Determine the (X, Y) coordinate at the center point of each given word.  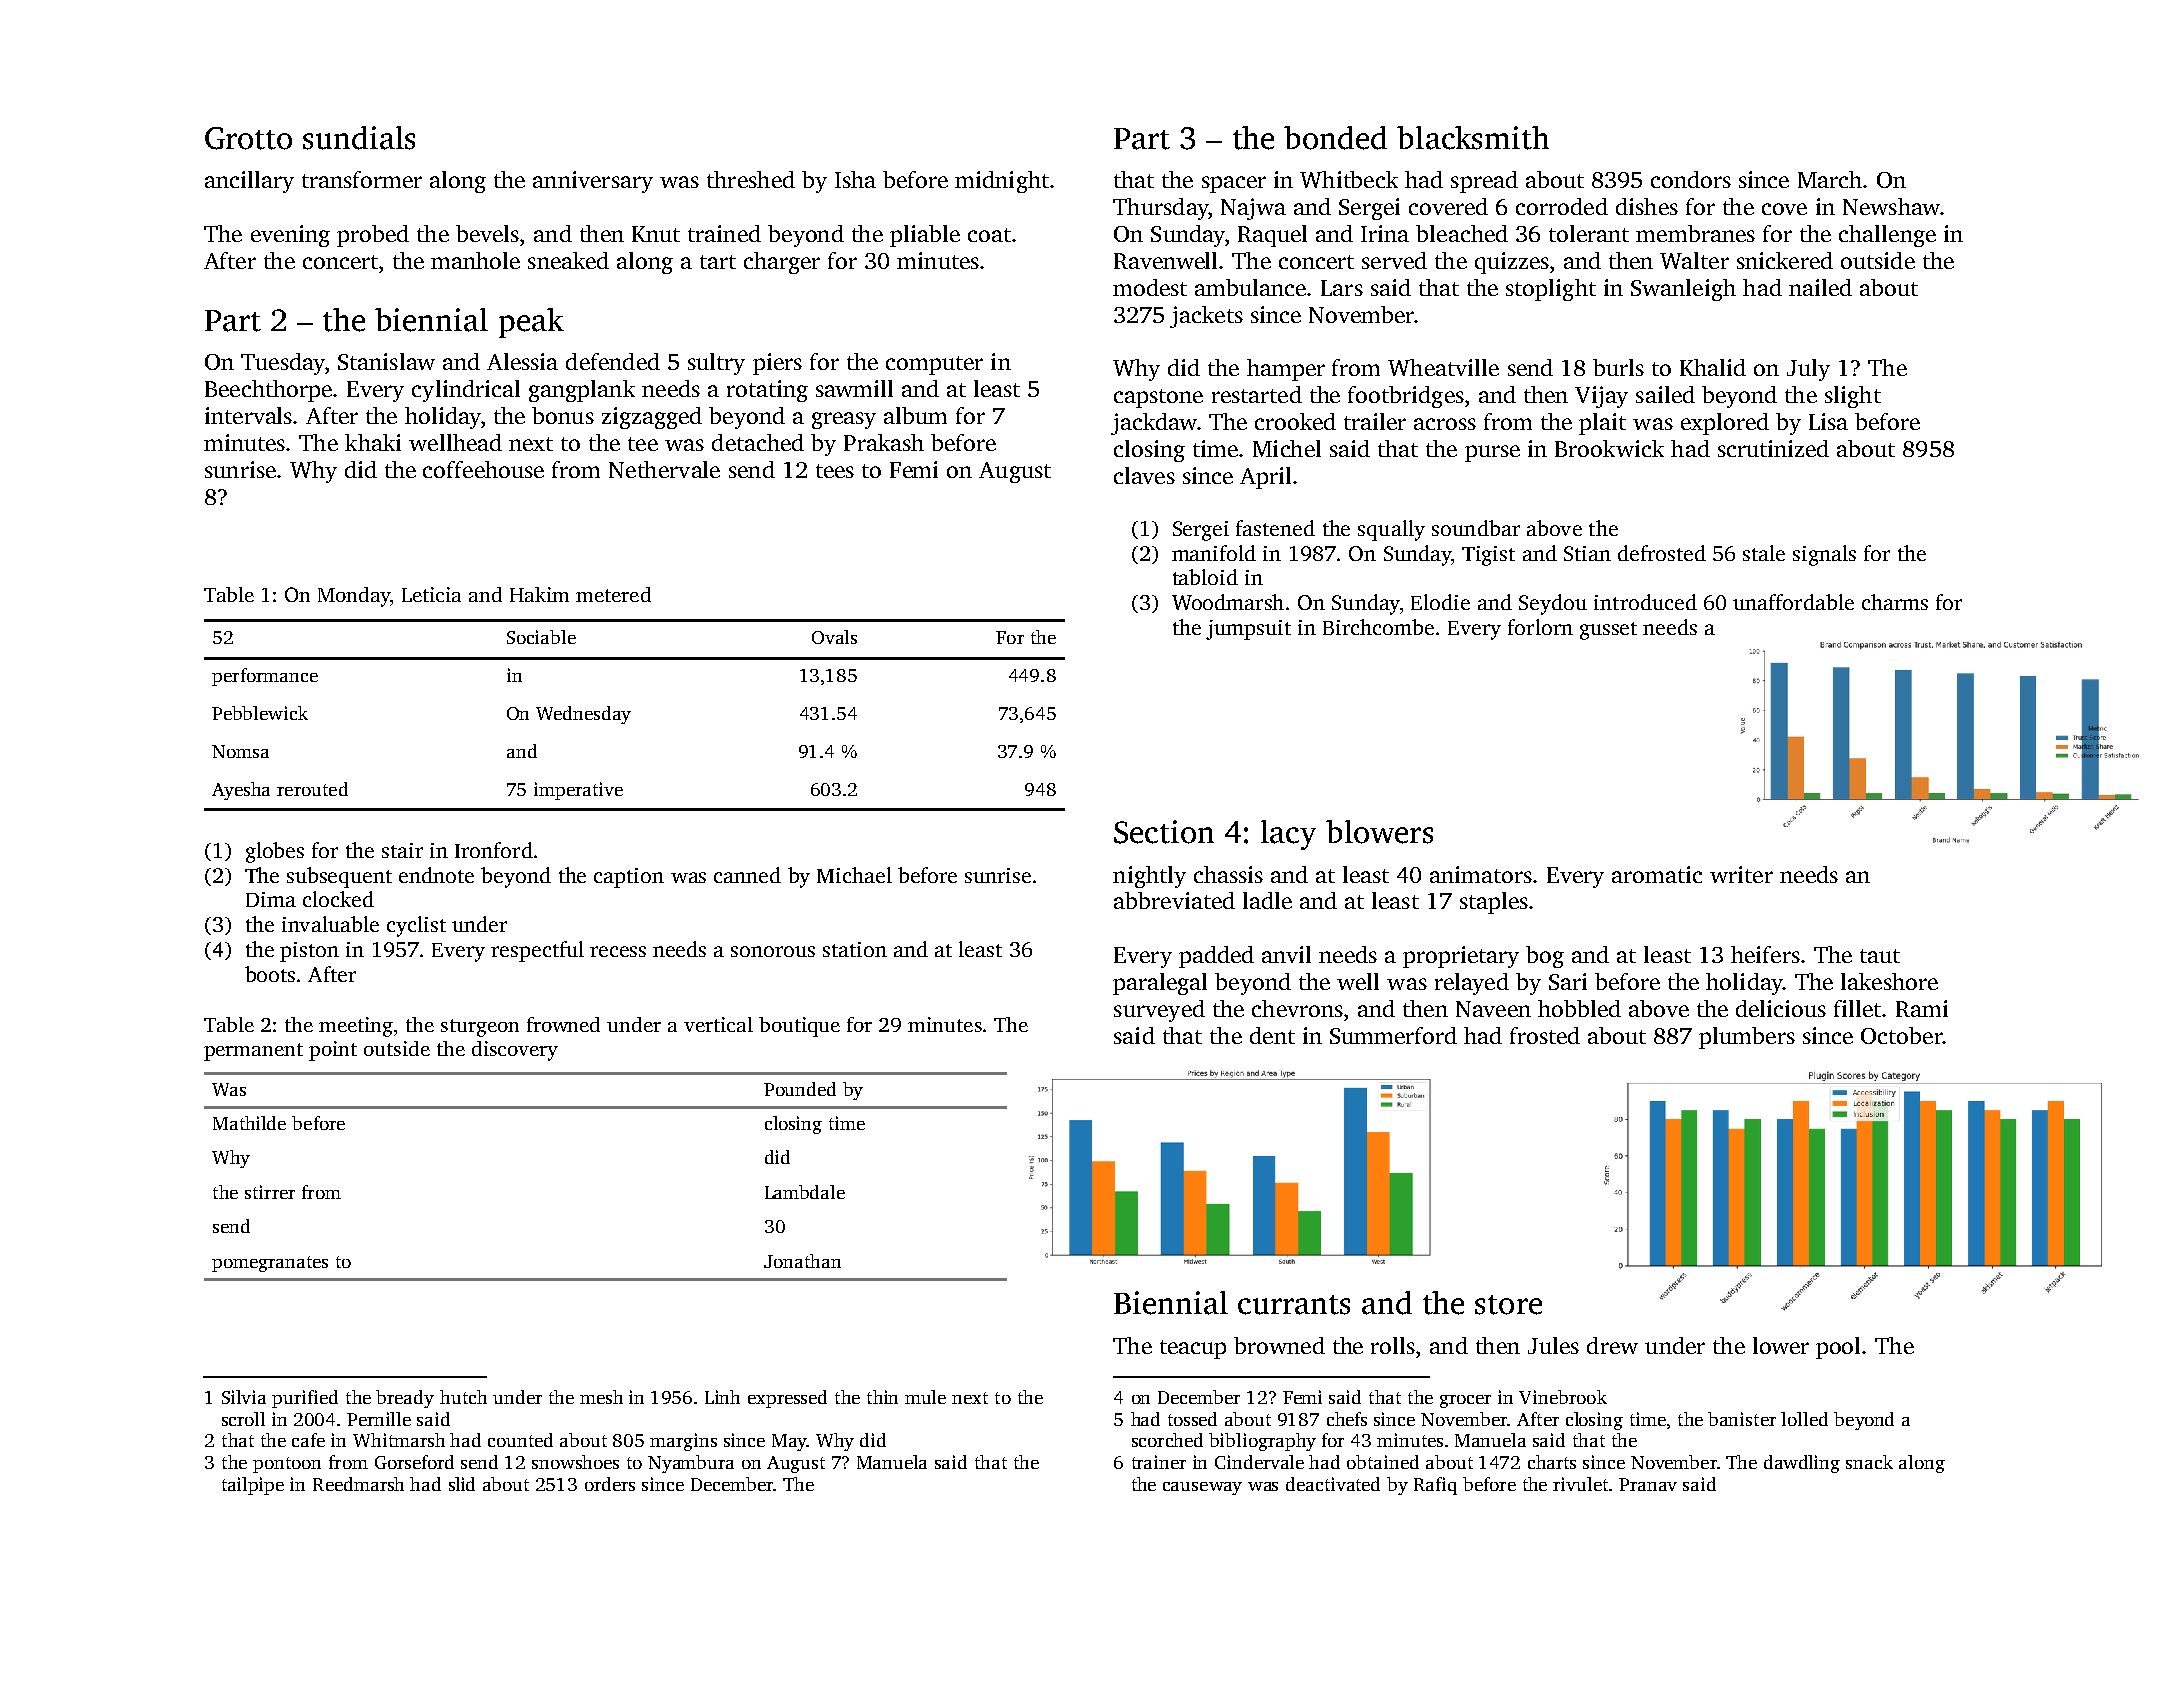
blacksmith (1473, 138)
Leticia (431, 594)
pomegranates (270, 1264)
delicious (1781, 1008)
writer (1741, 874)
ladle (1267, 900)
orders (610, 1484)
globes (275, 852)
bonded (1335, 138)
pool (1838, 1348)
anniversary (593, 182)
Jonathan (802, 1261)
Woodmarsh (1228, 602)
